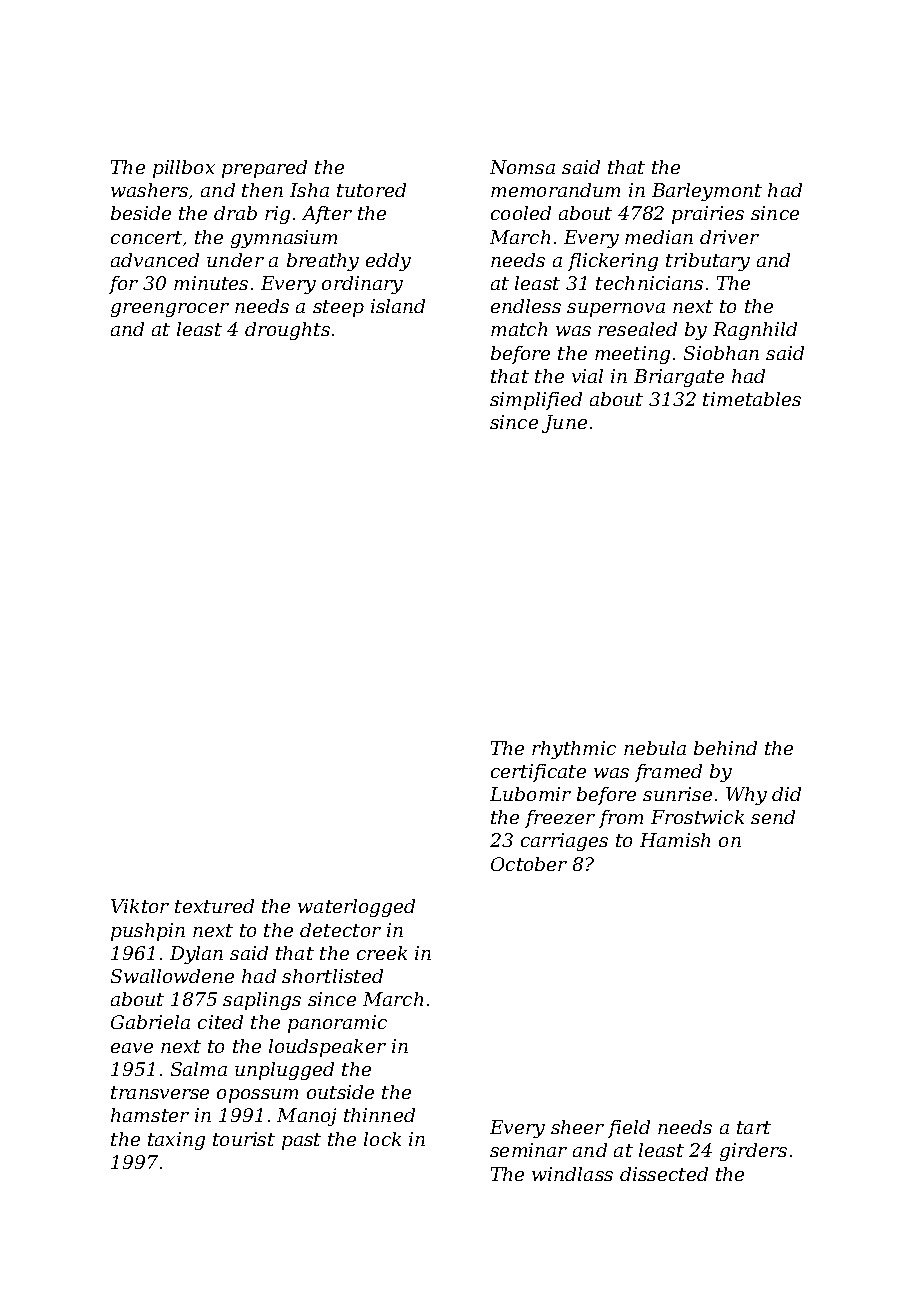  I want to click on hamster, so click(150, 1115).
